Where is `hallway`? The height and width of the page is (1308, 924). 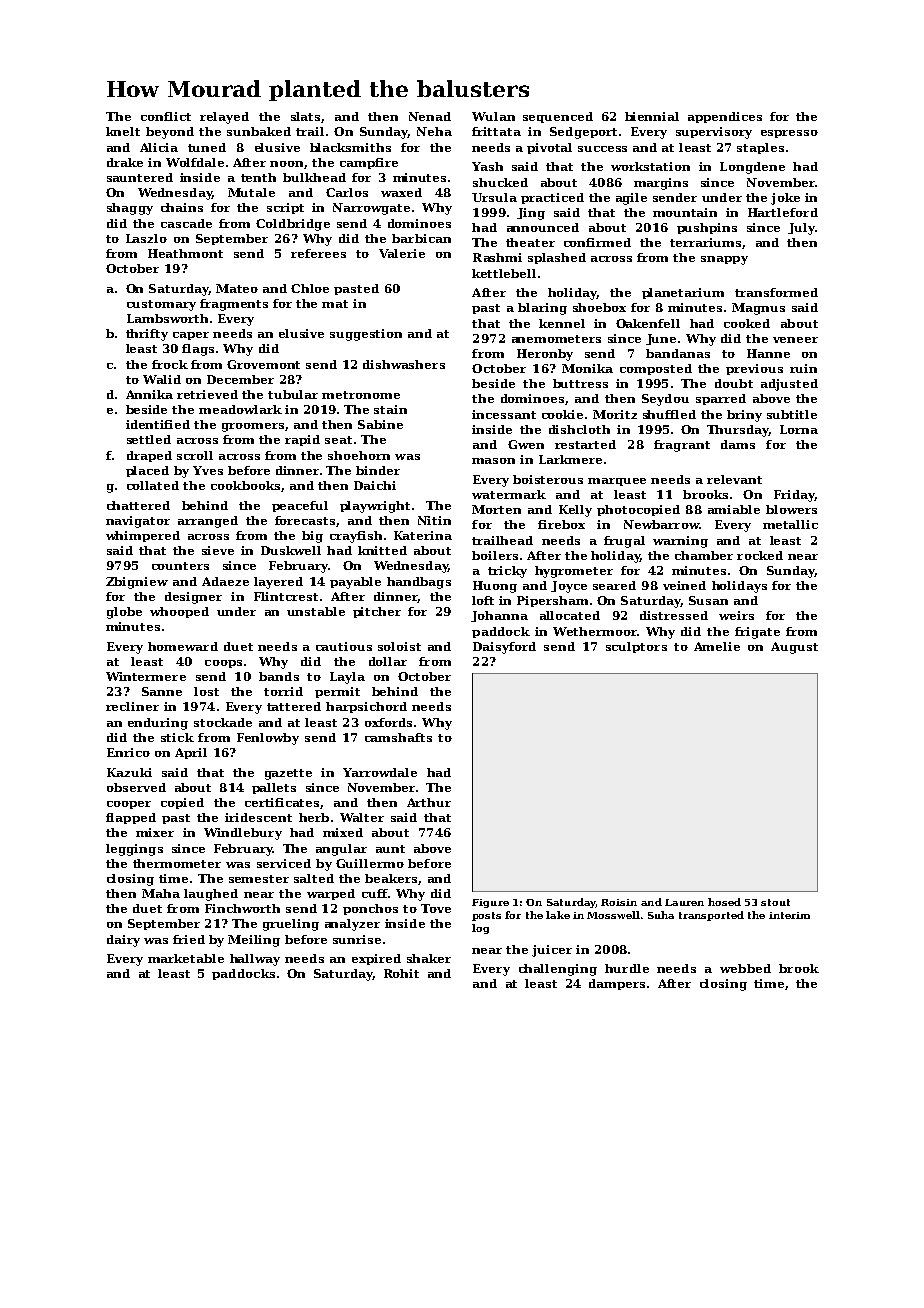 hallway is located at coordinates (255, 960).
